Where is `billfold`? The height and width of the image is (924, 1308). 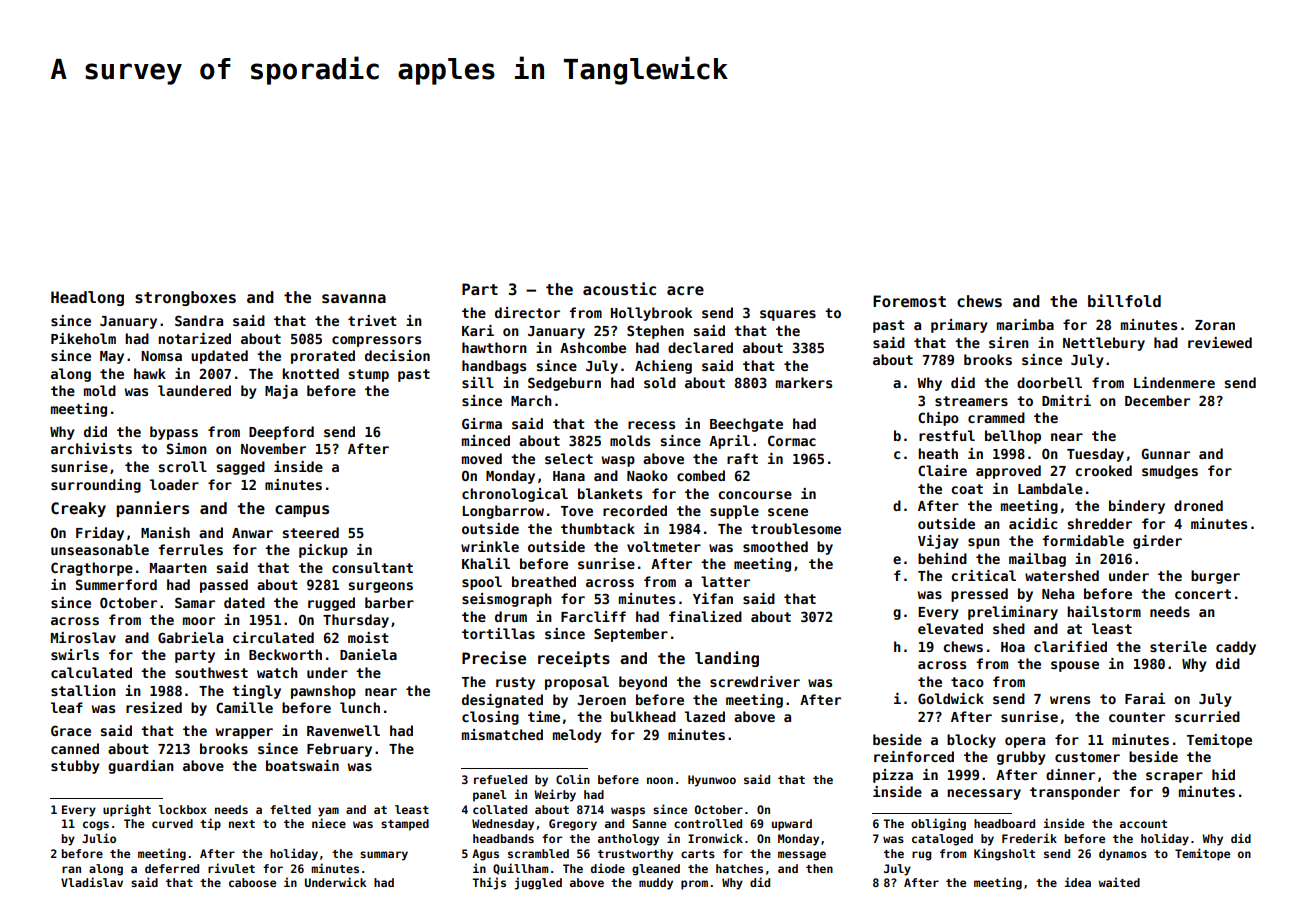 billfold is located at coordinates (1124, 300).
